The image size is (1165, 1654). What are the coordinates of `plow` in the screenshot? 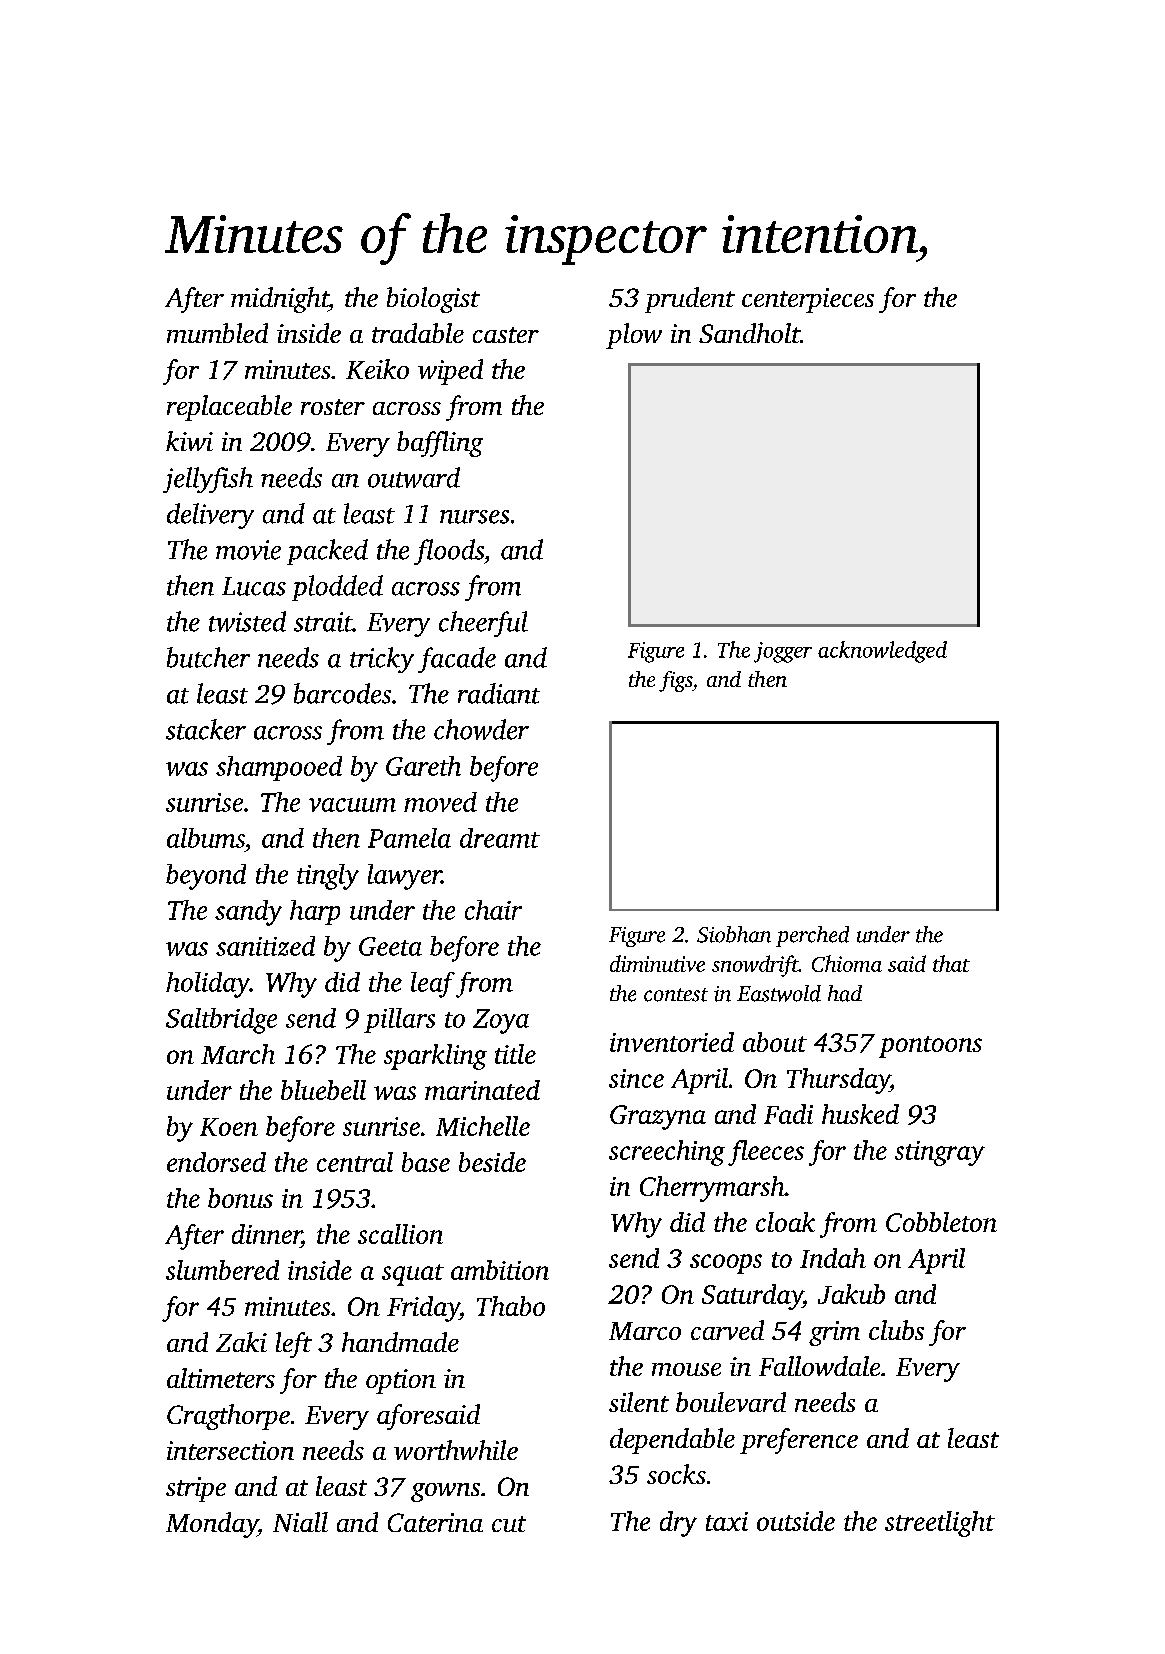 It's located at (634, 336).
